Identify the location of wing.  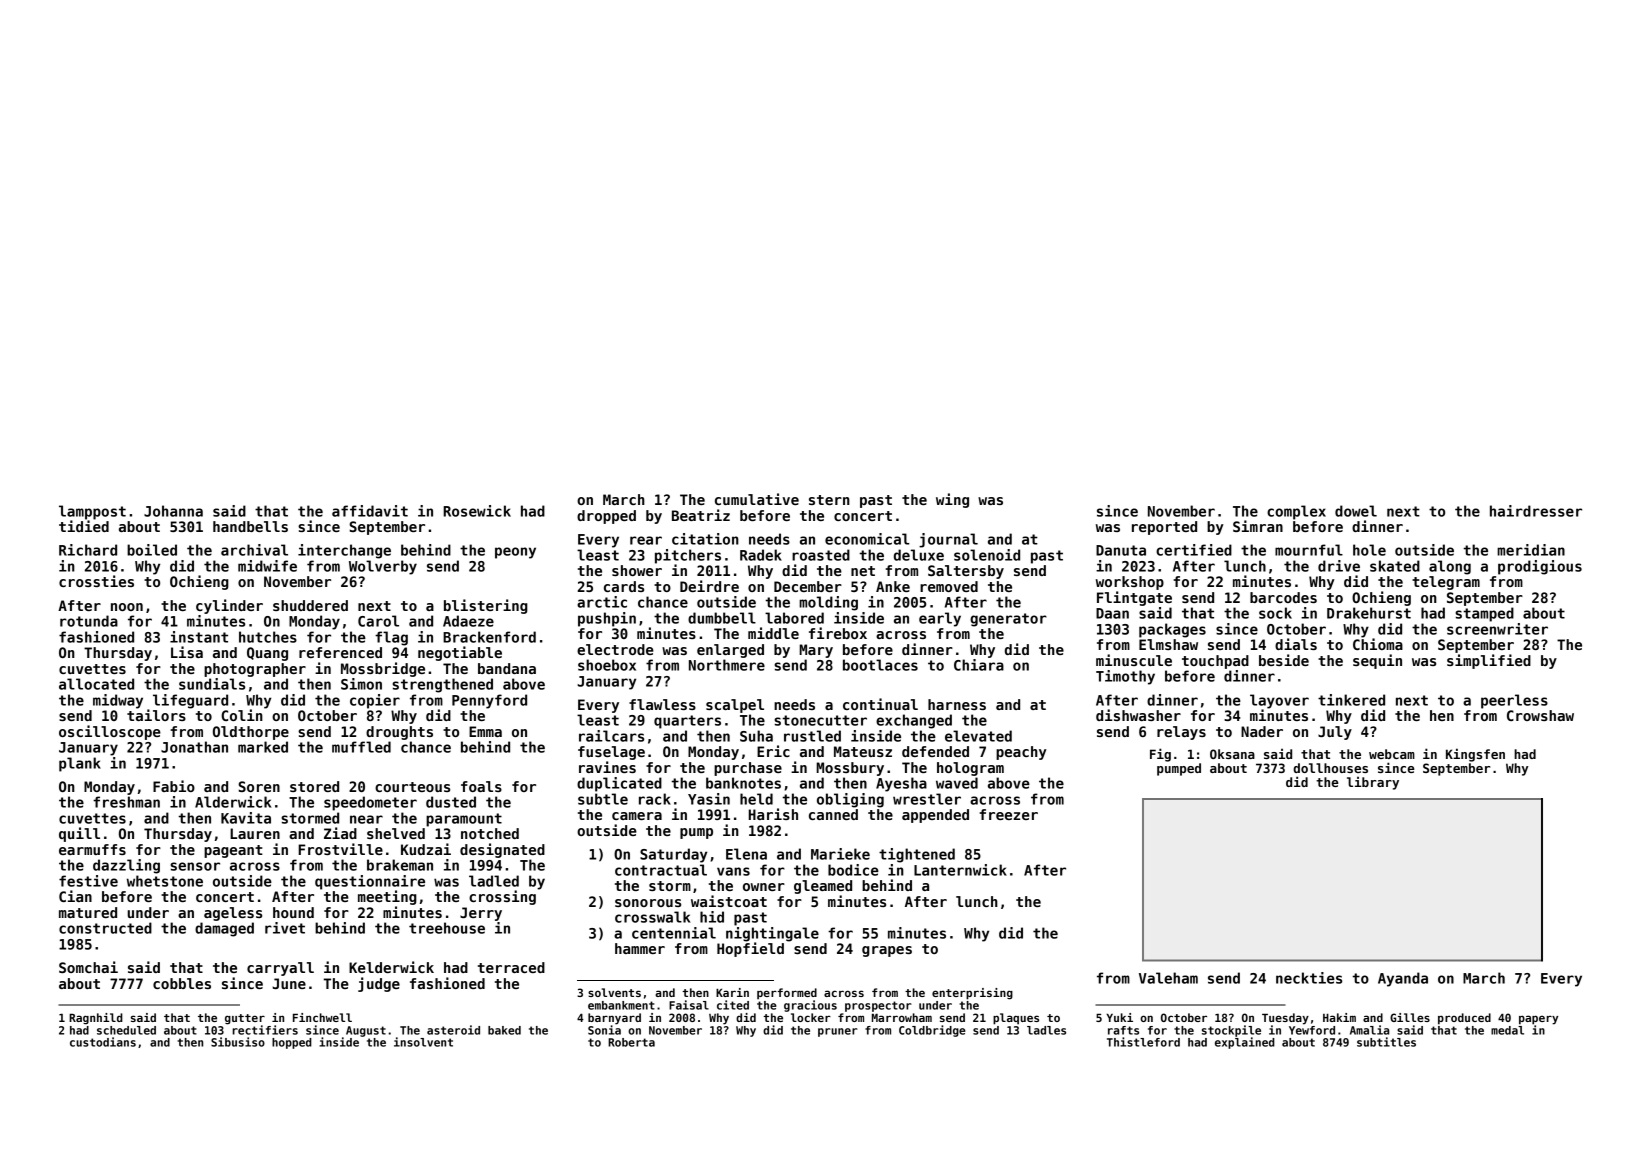
(952, 500).
